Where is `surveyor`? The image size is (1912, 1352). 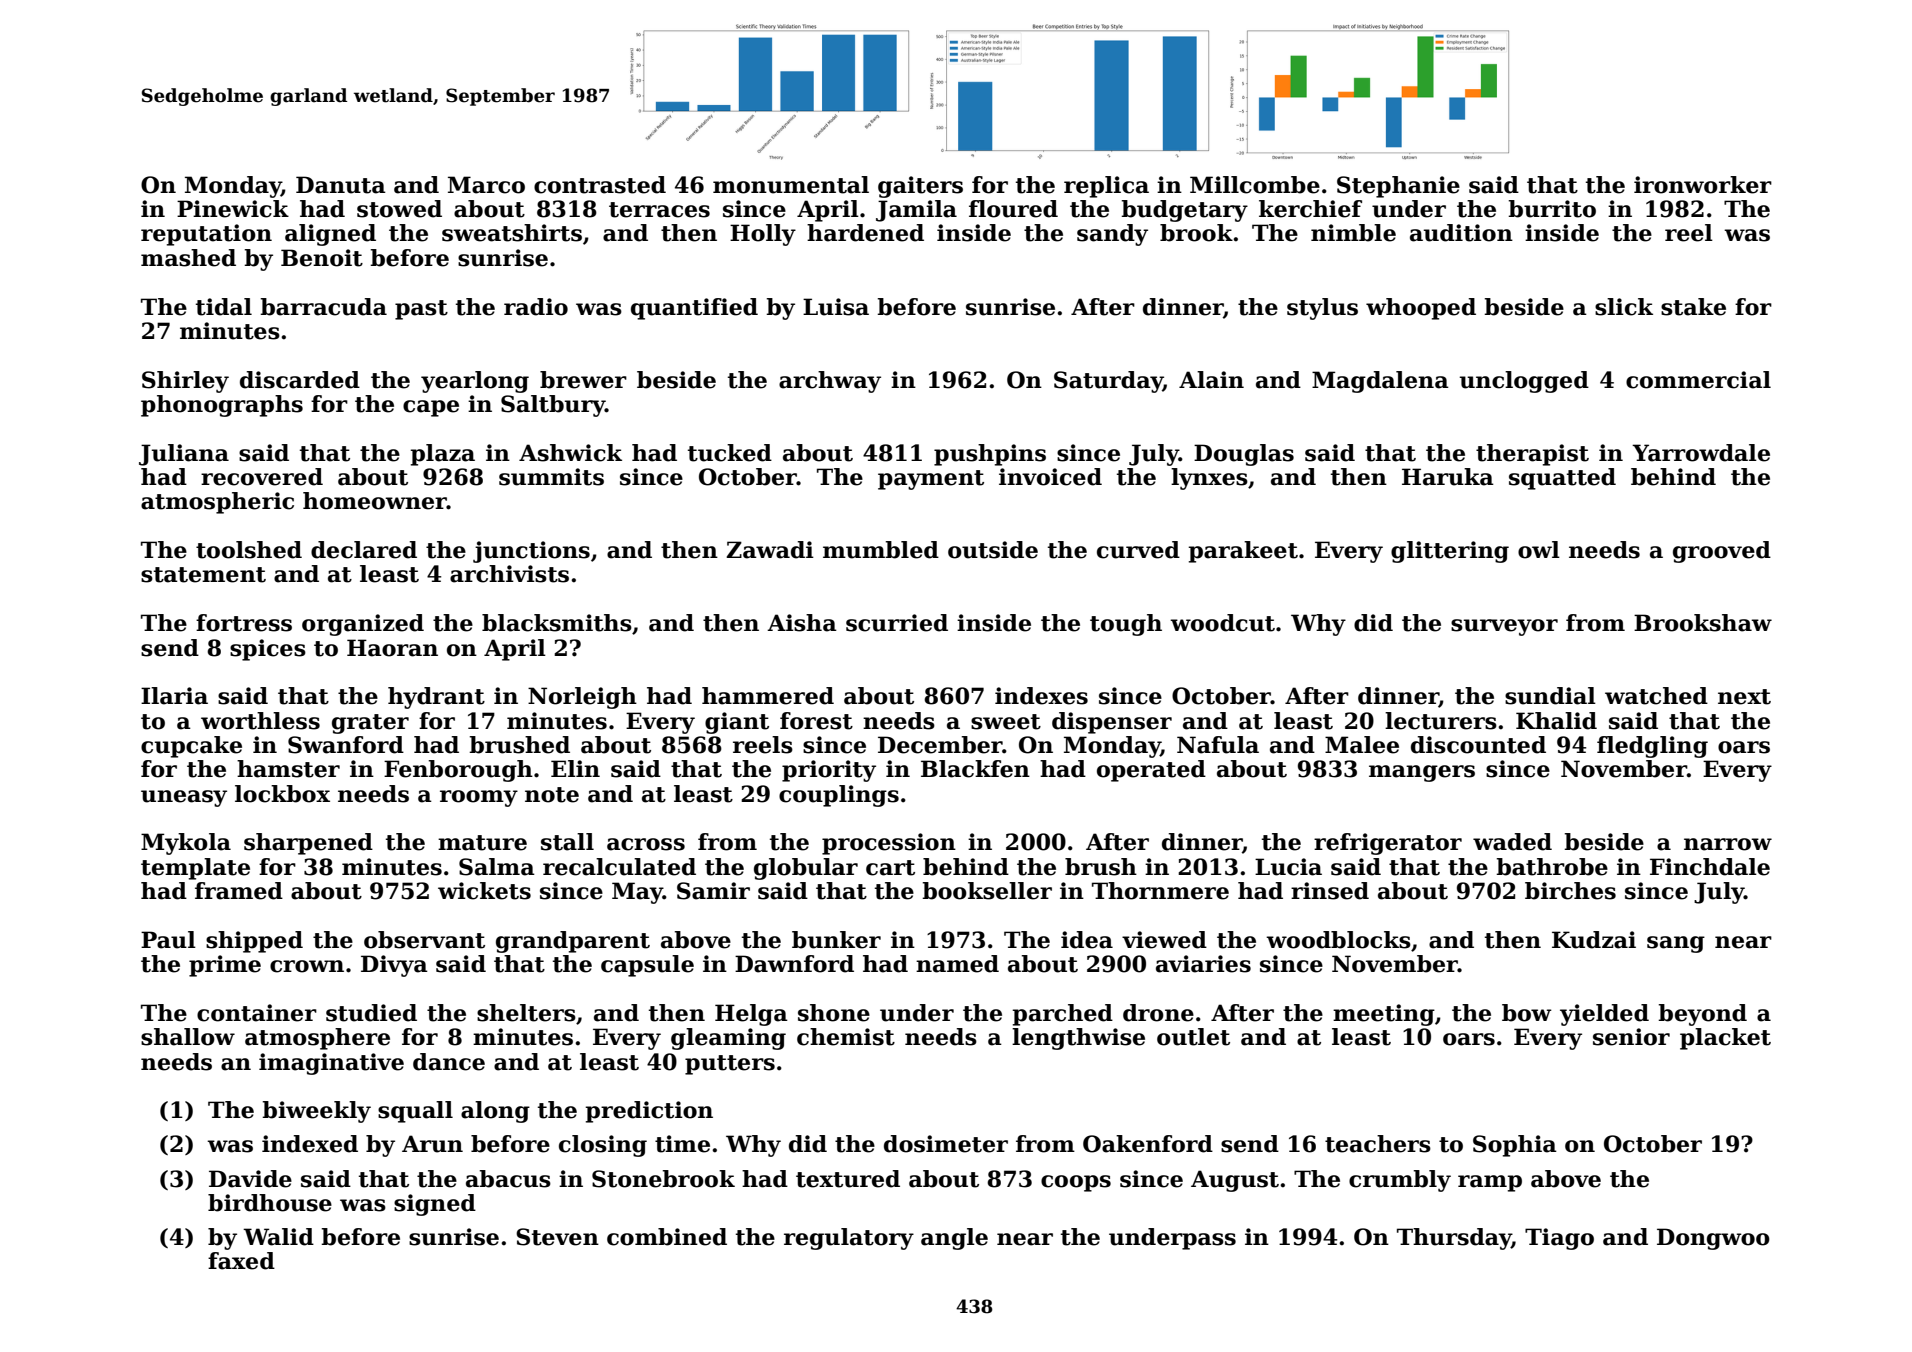
surveyor is located at coordinates (1504, 627).
